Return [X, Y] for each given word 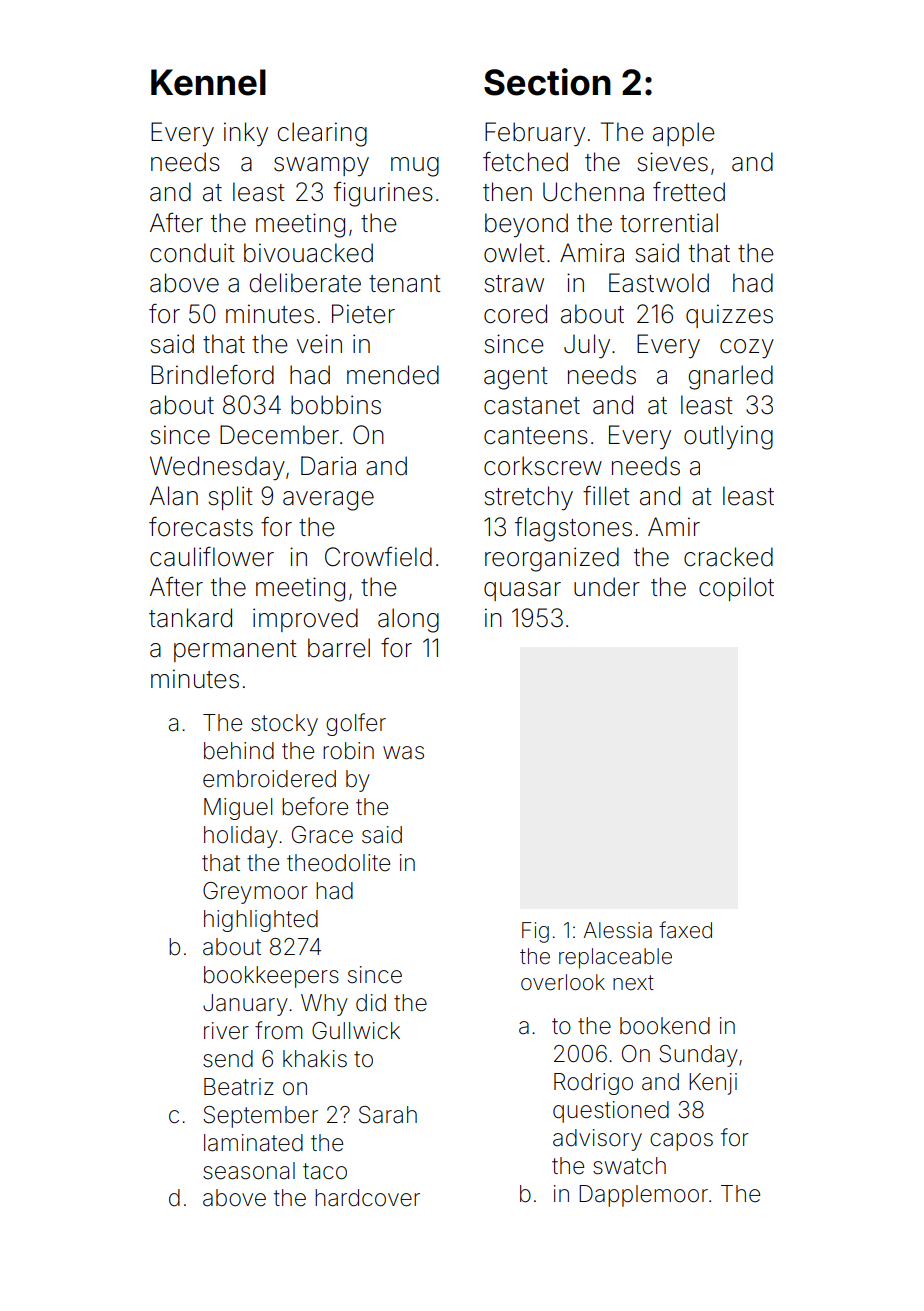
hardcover [367, 1198]
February [535, 134]
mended [393, 375]
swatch [629, 1166]
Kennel [208, 82]
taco [325, 1171]
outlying [728, 437]
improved [305, 620]
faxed [685, 929]
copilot [736, 589]
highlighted [261, 921]
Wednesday [217, 468]
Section [547, 82]
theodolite [338, 863]
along [408, 620]
